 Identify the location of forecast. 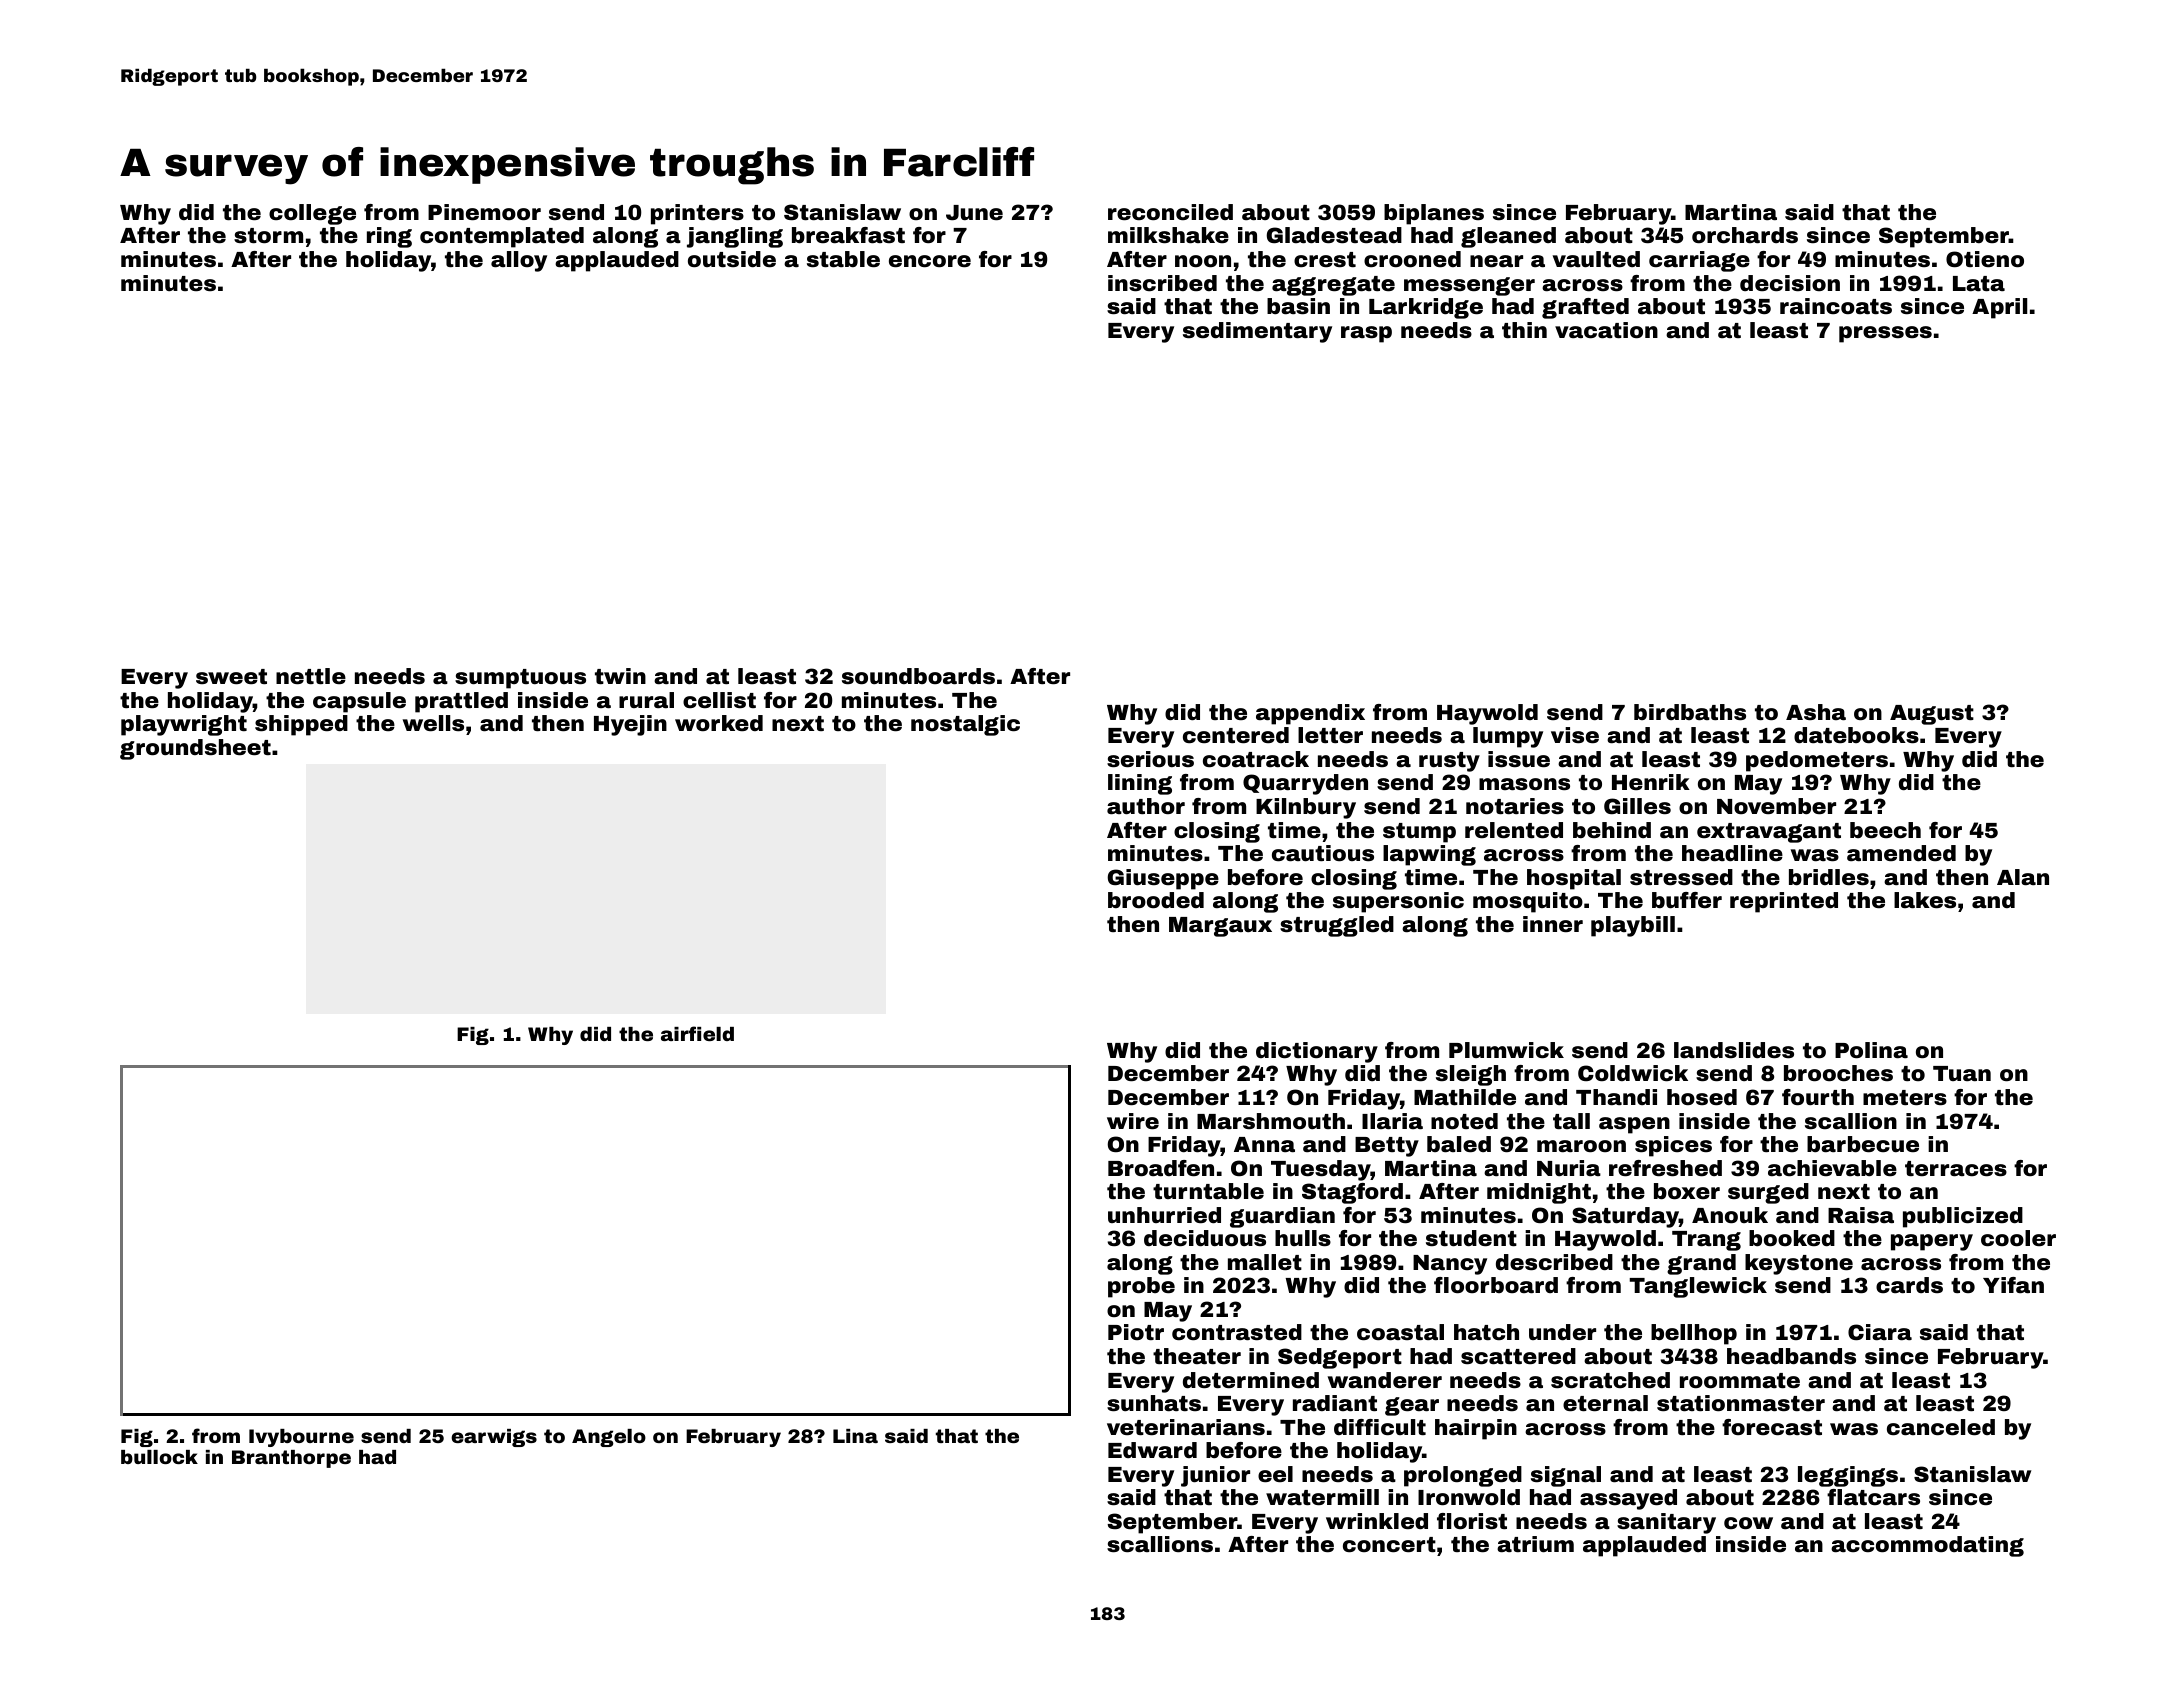
(1772, 1427).
